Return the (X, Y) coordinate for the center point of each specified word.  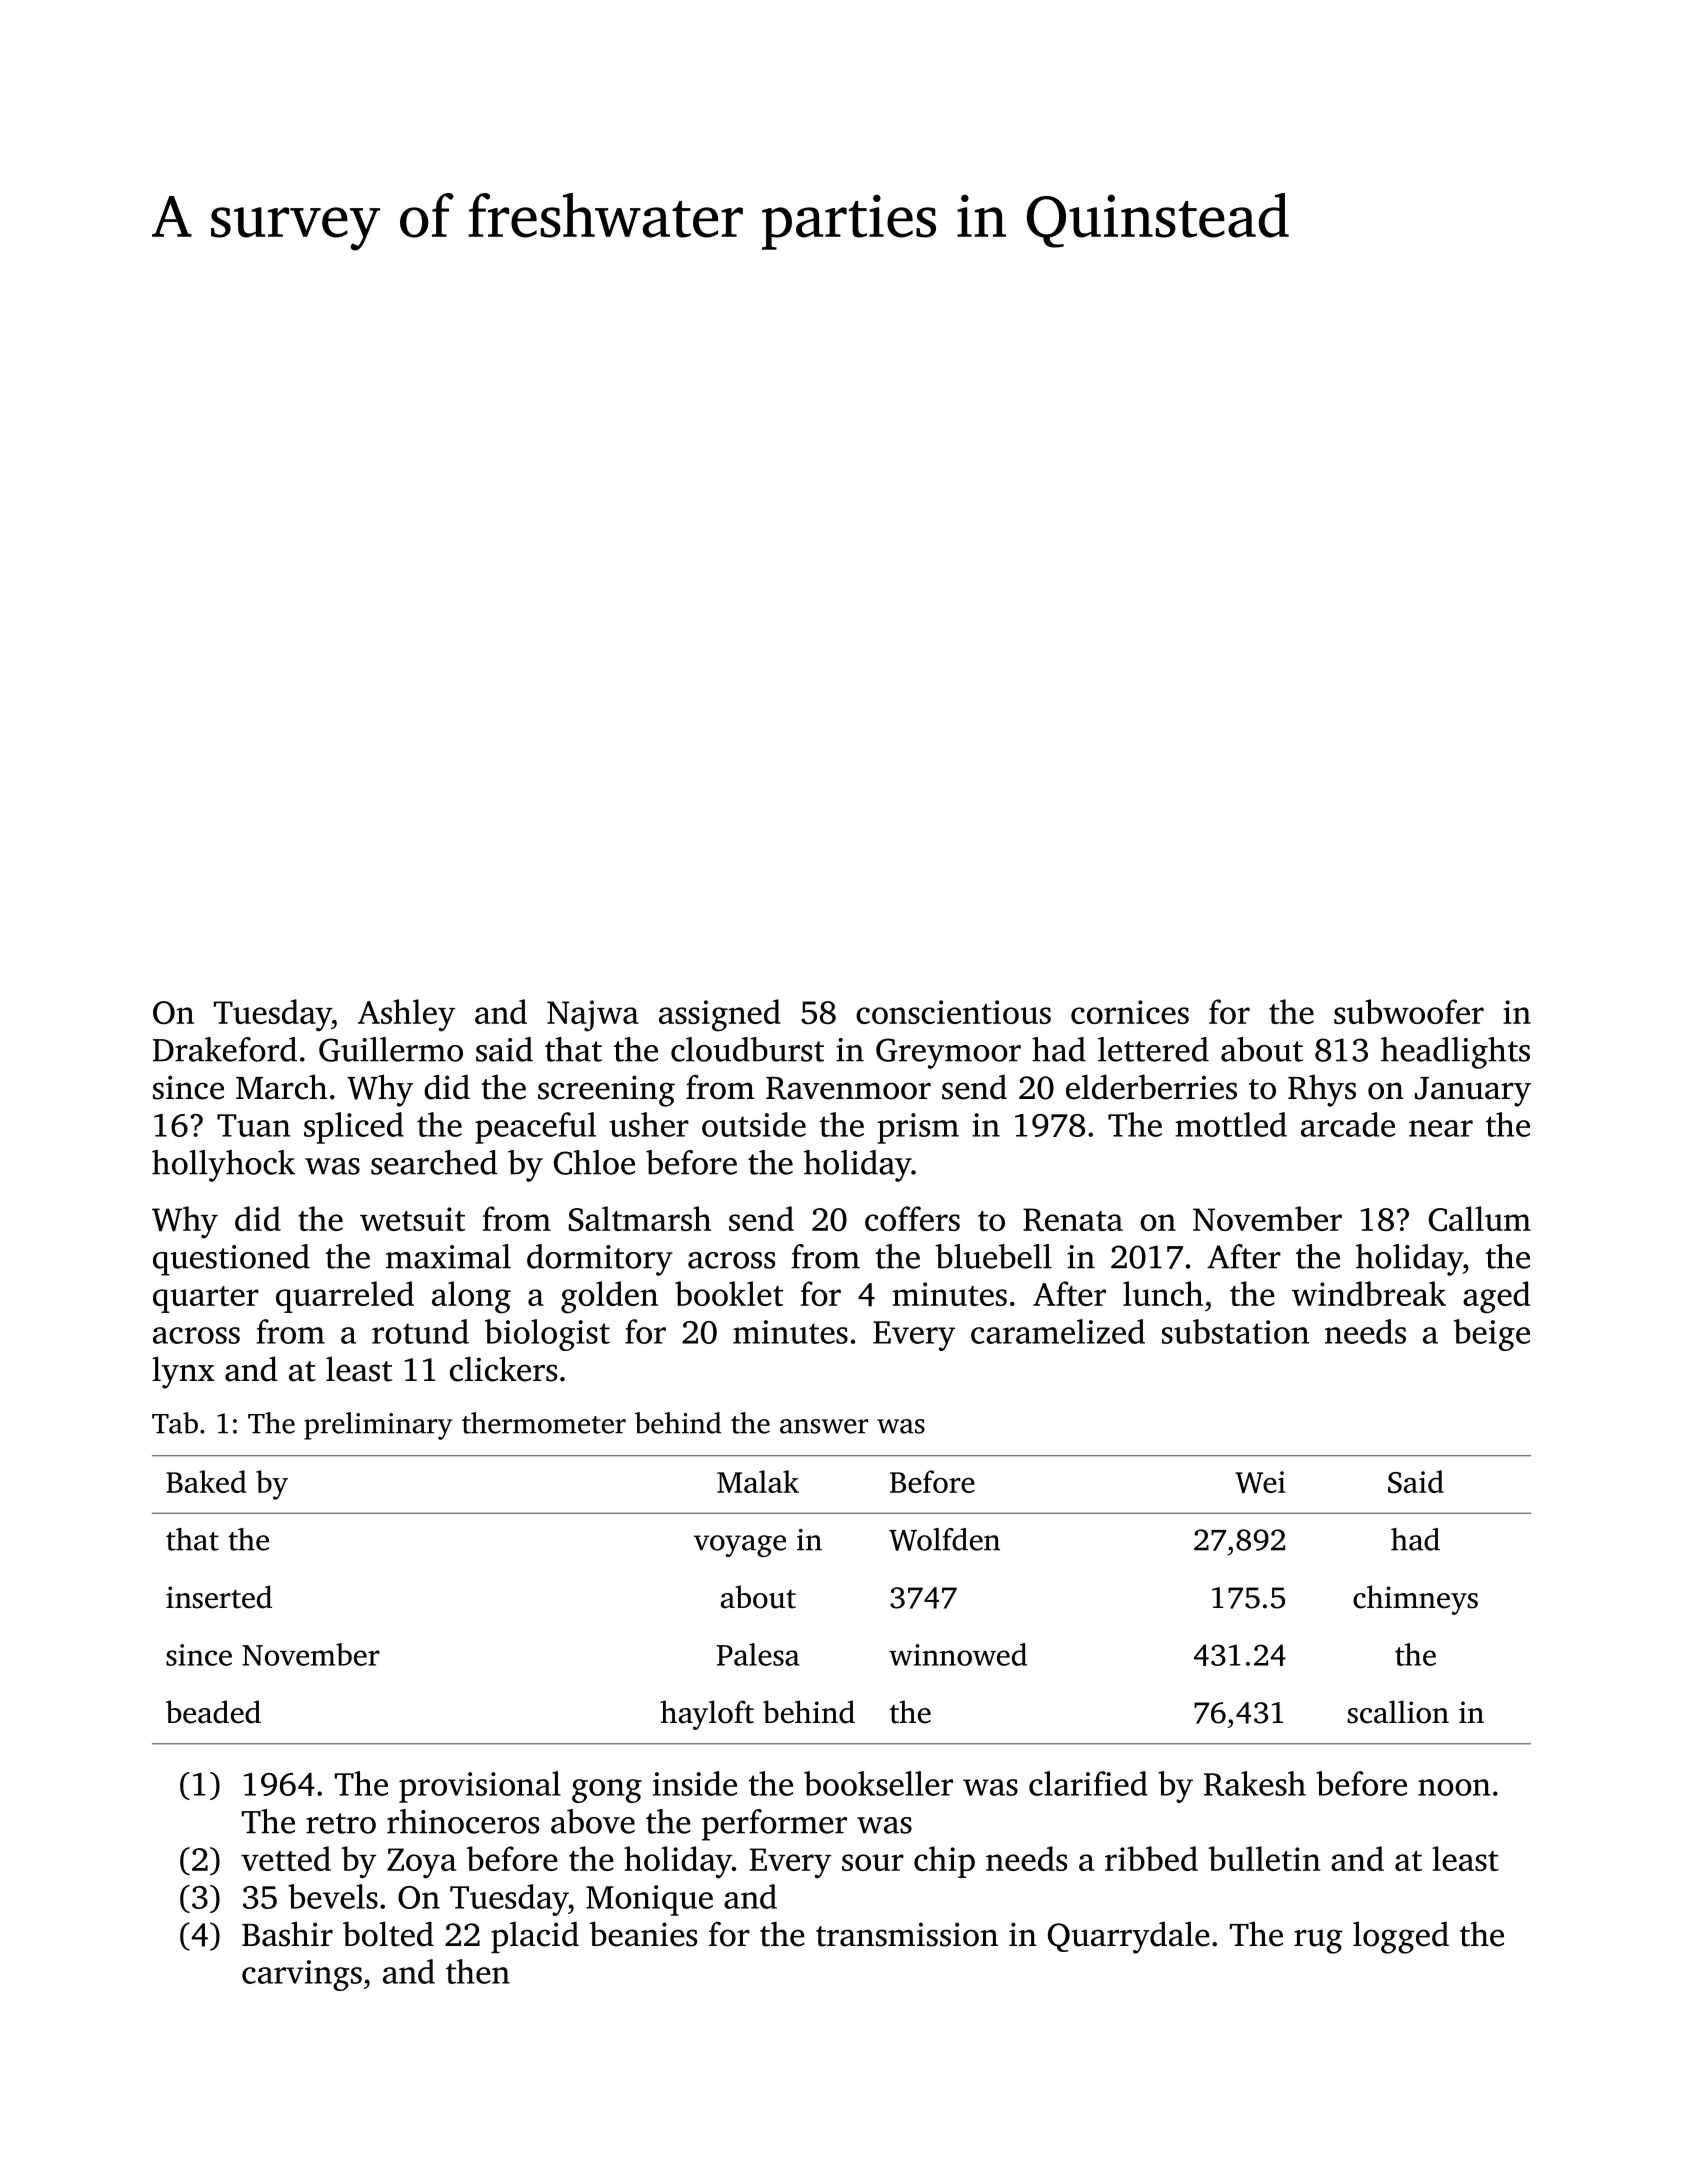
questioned (231, 1260)
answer (824, 1426)
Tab (175, 1423)
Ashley (406, 1015)
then (478, 1971)
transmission (907, 1934)
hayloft (707, 1715)
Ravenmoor (848, 1088)
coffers (912, 1218)
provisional (480, 1787)
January (1473, 1092)
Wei (1260, 1482)
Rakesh (1255, 1783)
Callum (1480, 1219)
